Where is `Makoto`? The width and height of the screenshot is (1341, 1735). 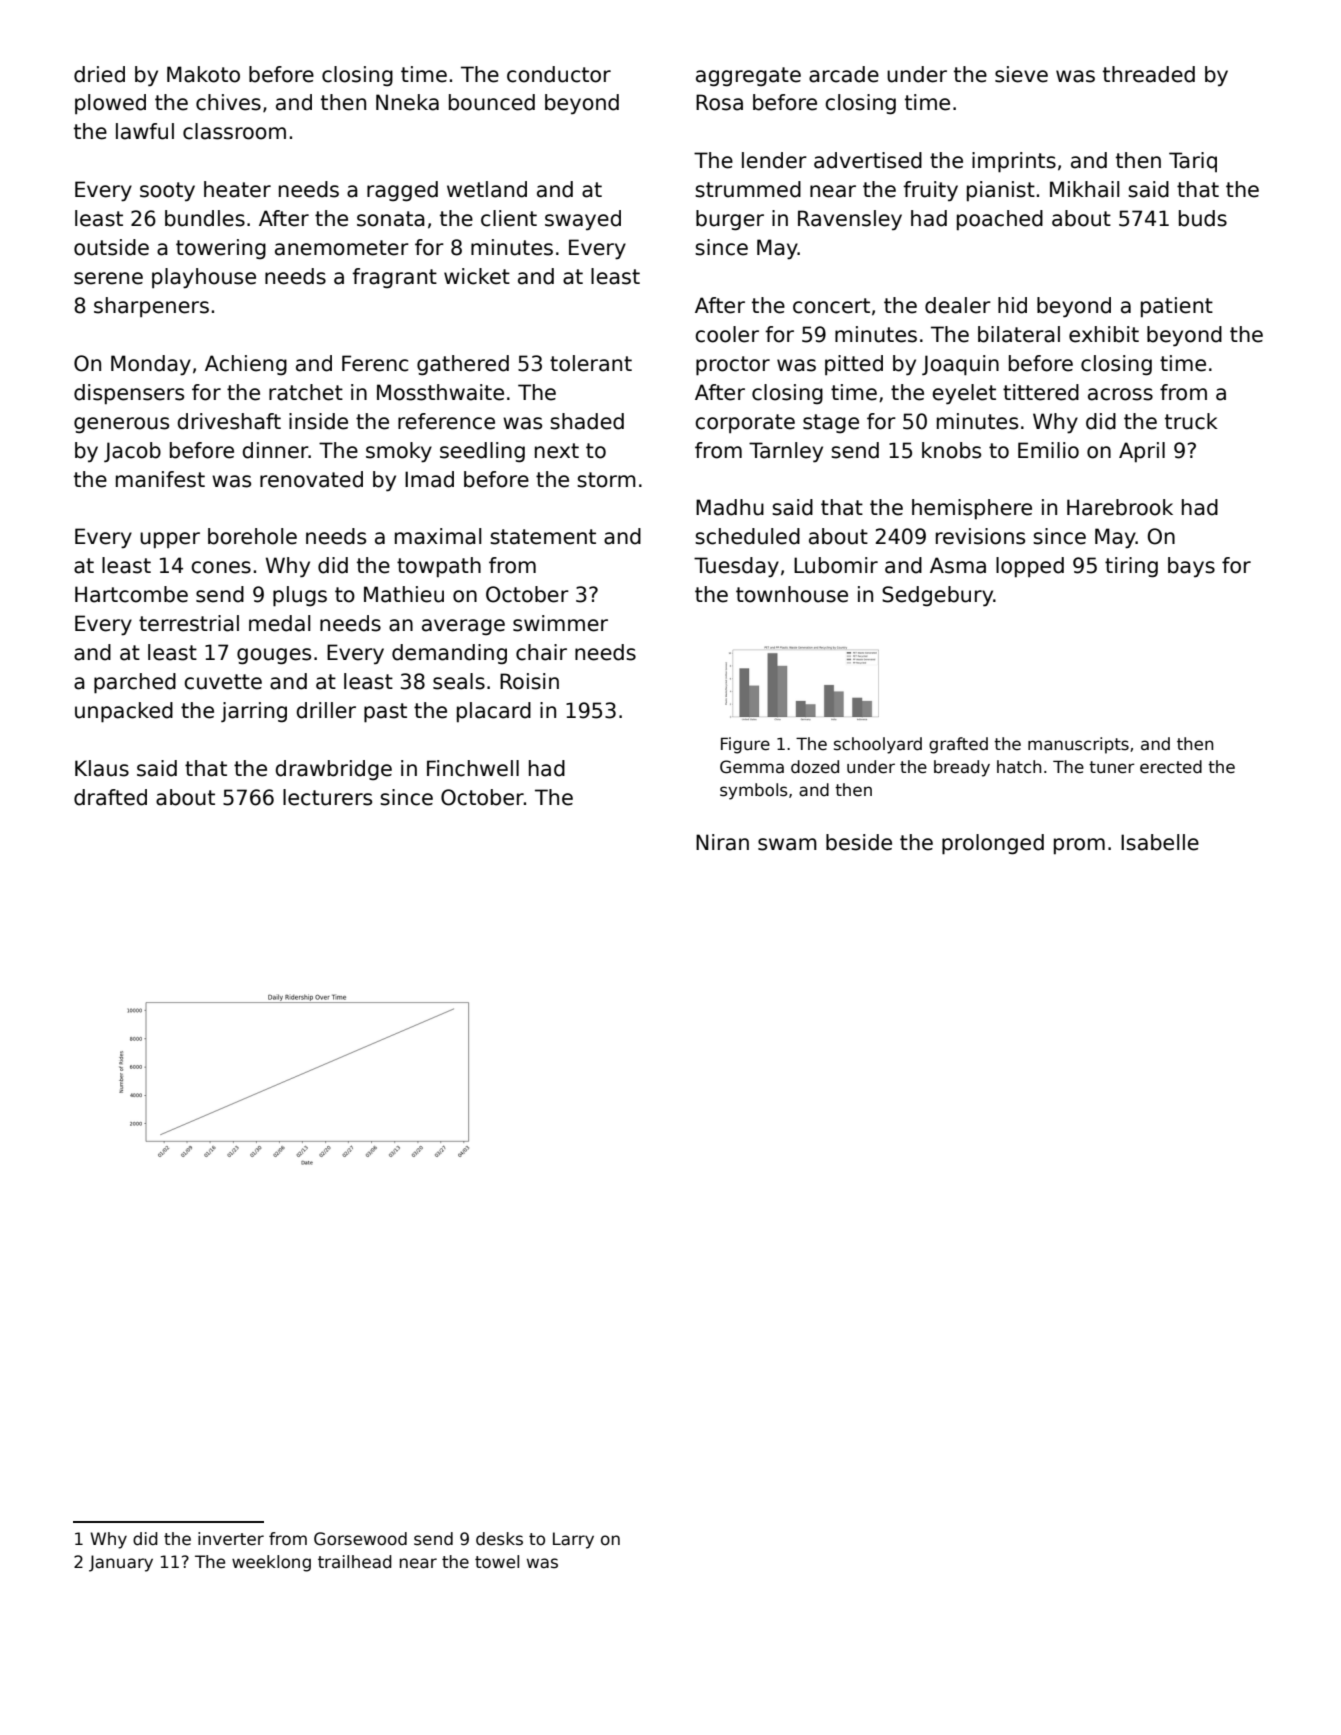
Makoto is located at coordinates (203, 74).
